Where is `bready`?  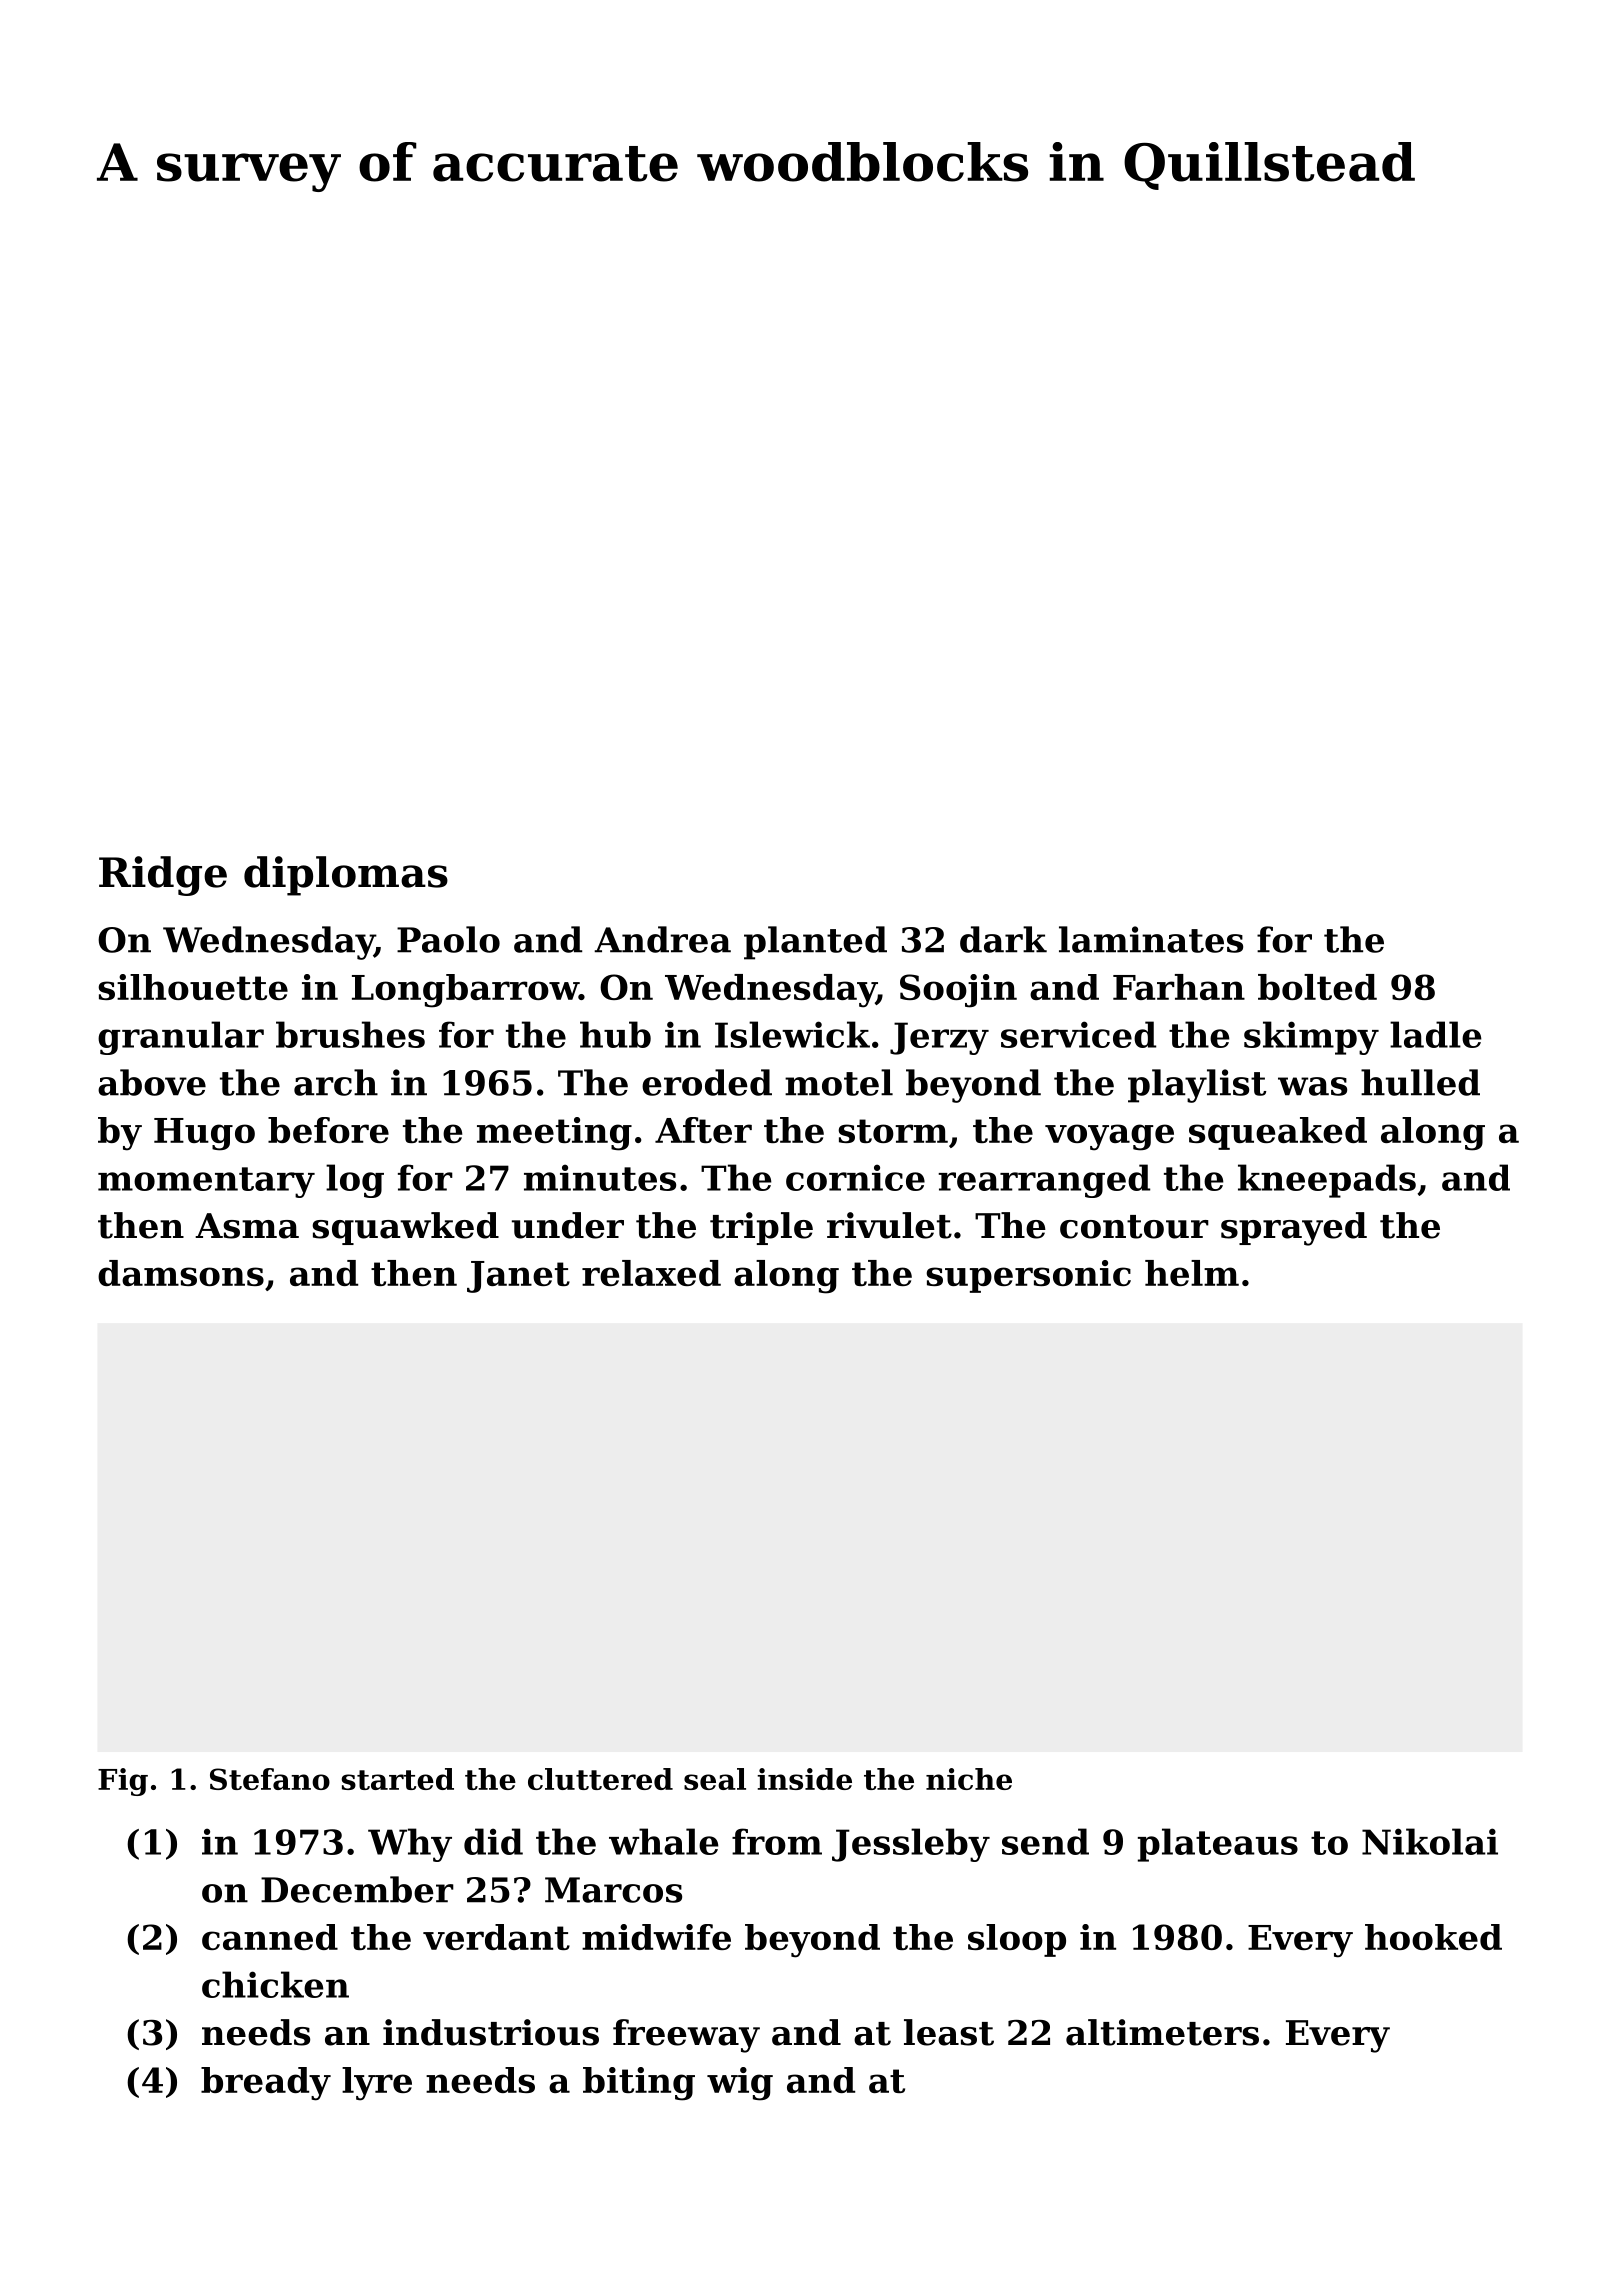 bready is located at coordinates (266, 2084).
